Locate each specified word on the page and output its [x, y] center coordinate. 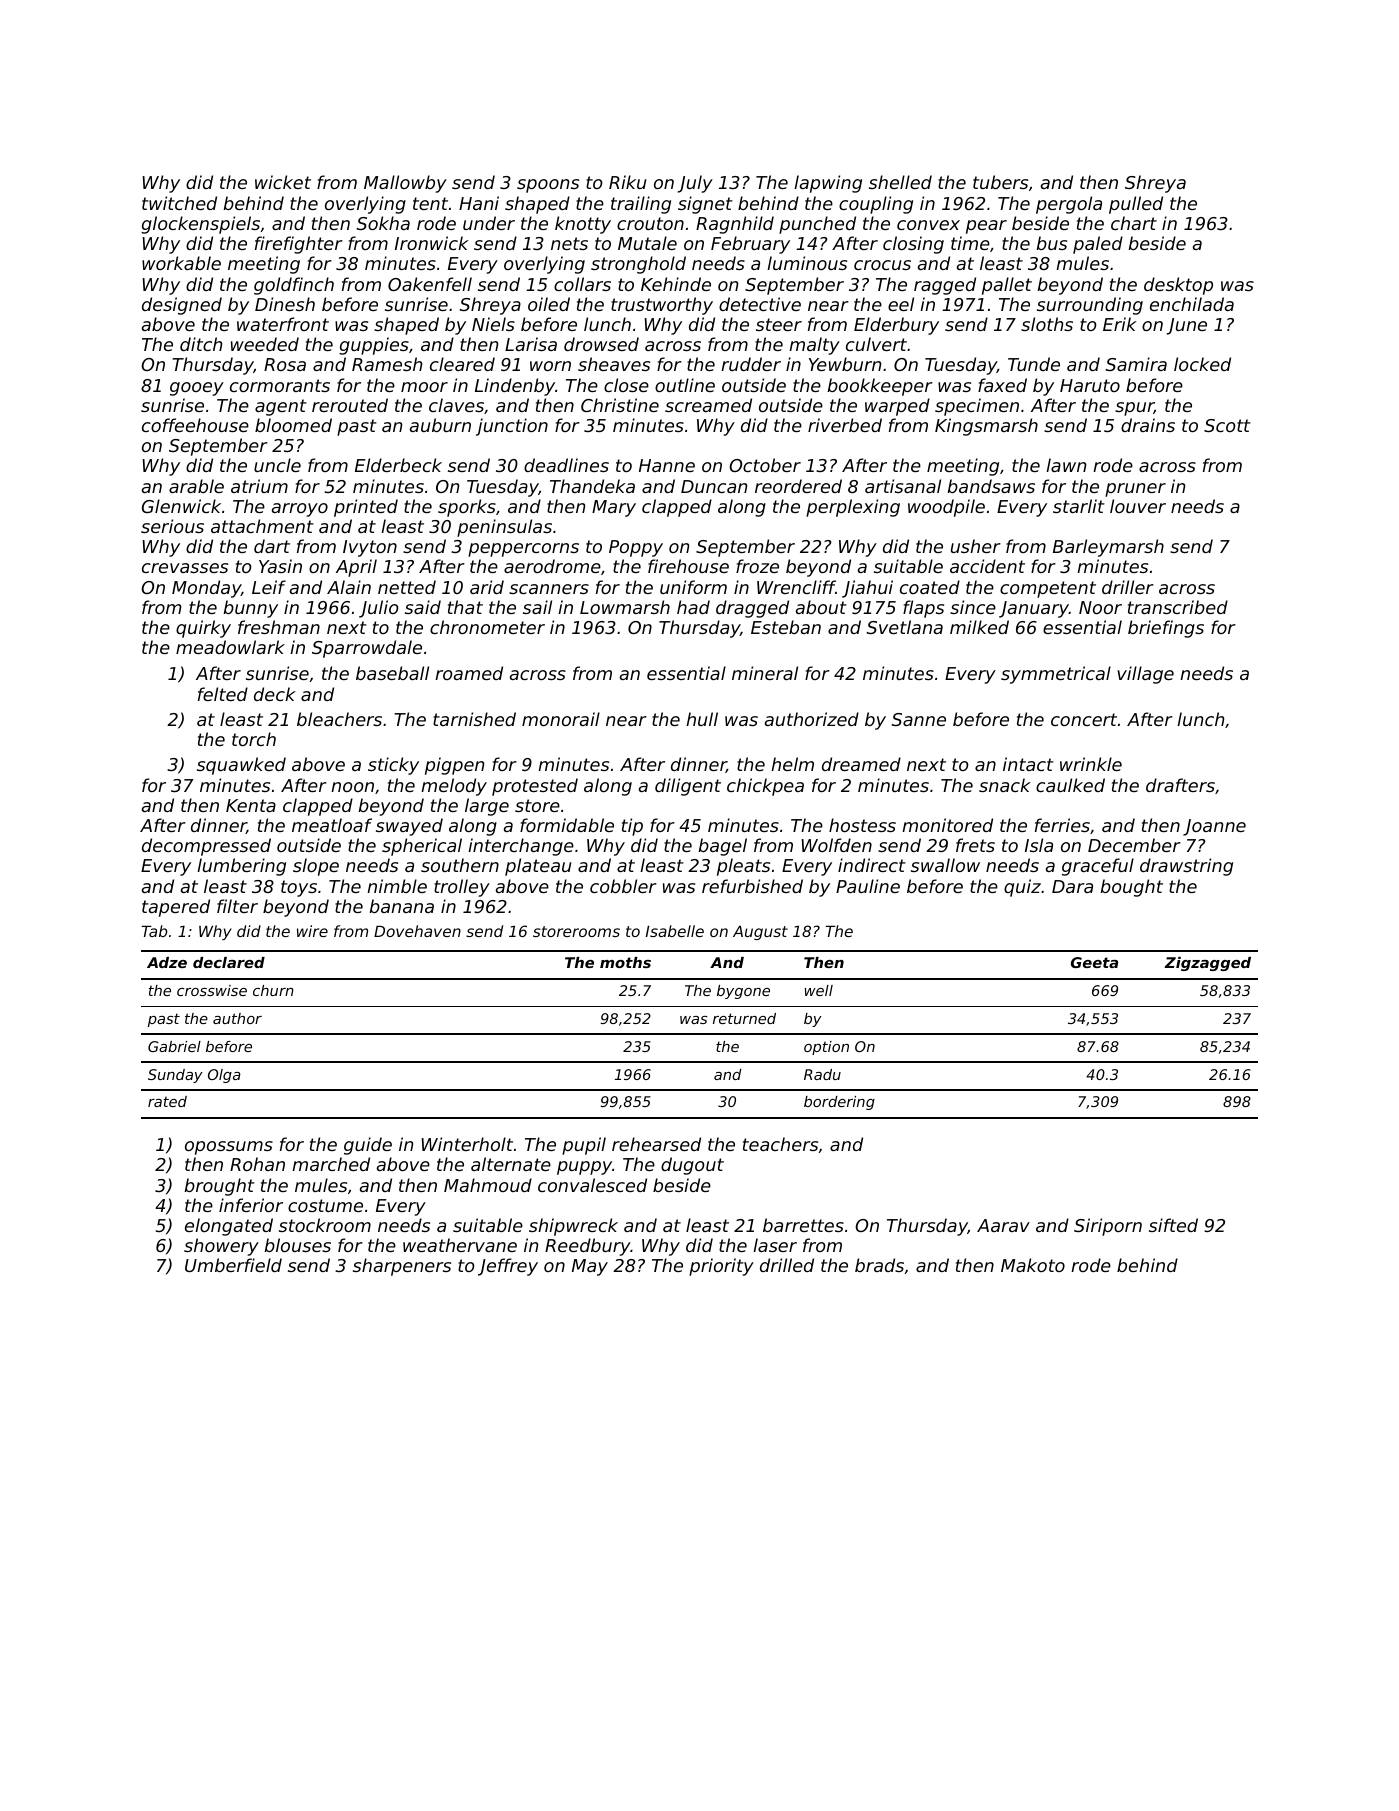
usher [976, 546]
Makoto [1033, 1265]
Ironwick [432, 243]
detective [760, 304]
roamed [469, 673]
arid [487, 587]
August [760, 933]
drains [1148, 425]
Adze [167, 962]
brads [879, 1265]
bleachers [339, 719]
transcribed [1178, 607]
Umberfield [233, 1265]
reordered [798, 486]
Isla [1039, 845]
